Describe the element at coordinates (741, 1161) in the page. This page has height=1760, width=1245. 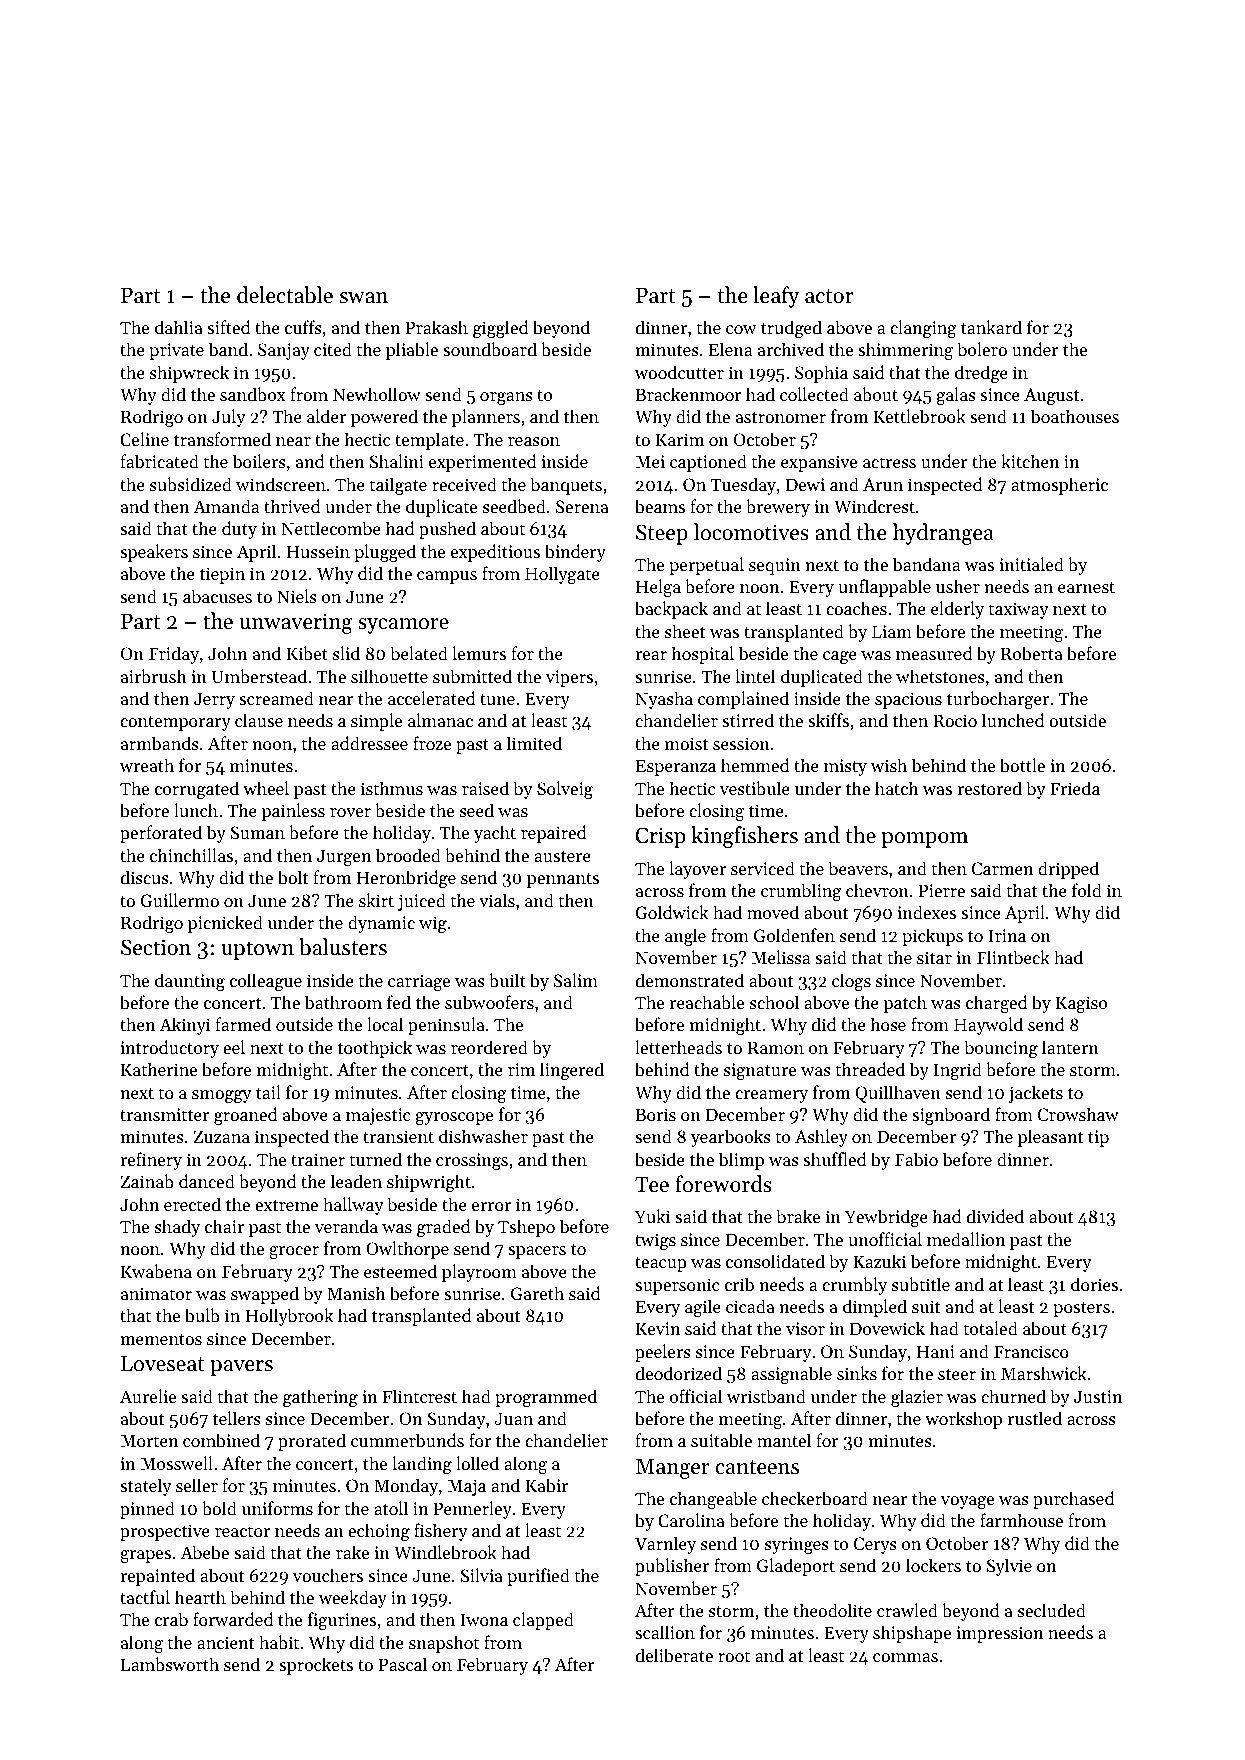
I see `blimp` at that location.
